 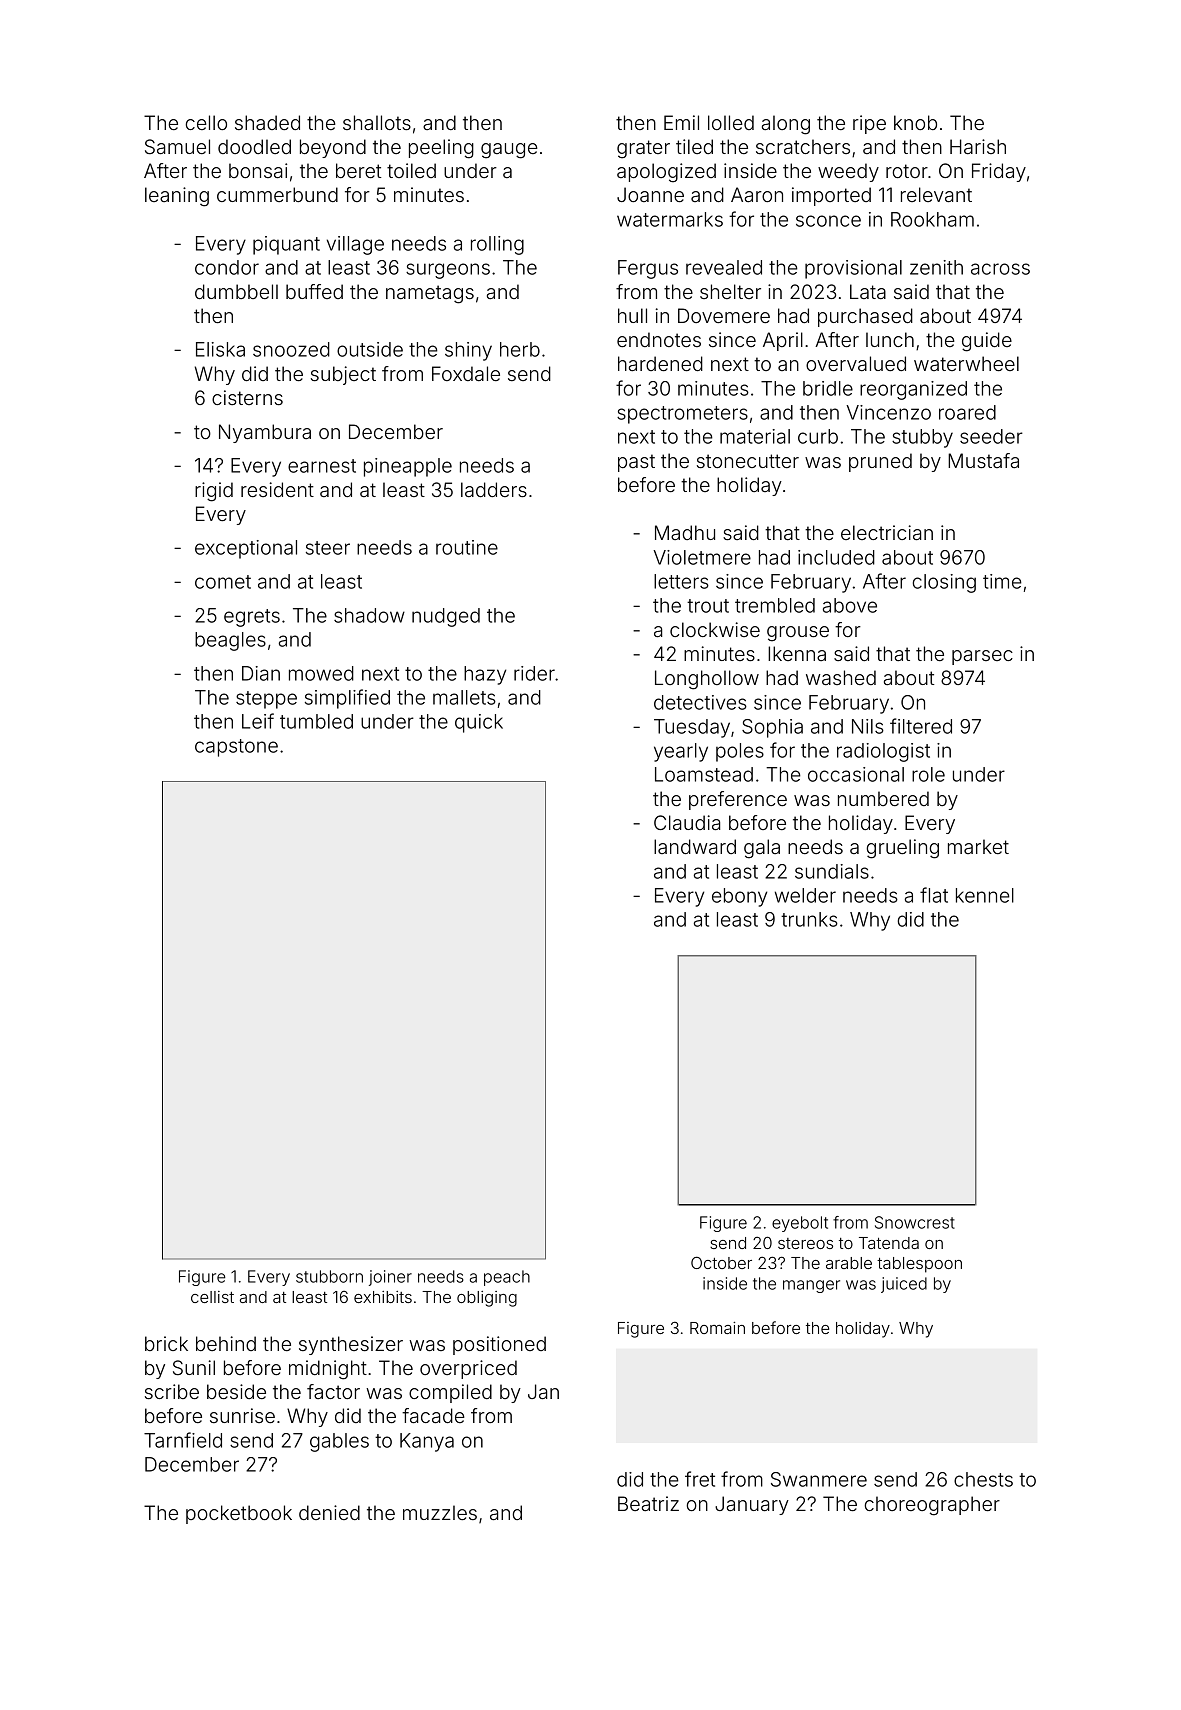 What do you see at coordinates (267, 122) in the page?
I see `shaded` at bounding box center [267, 122].
